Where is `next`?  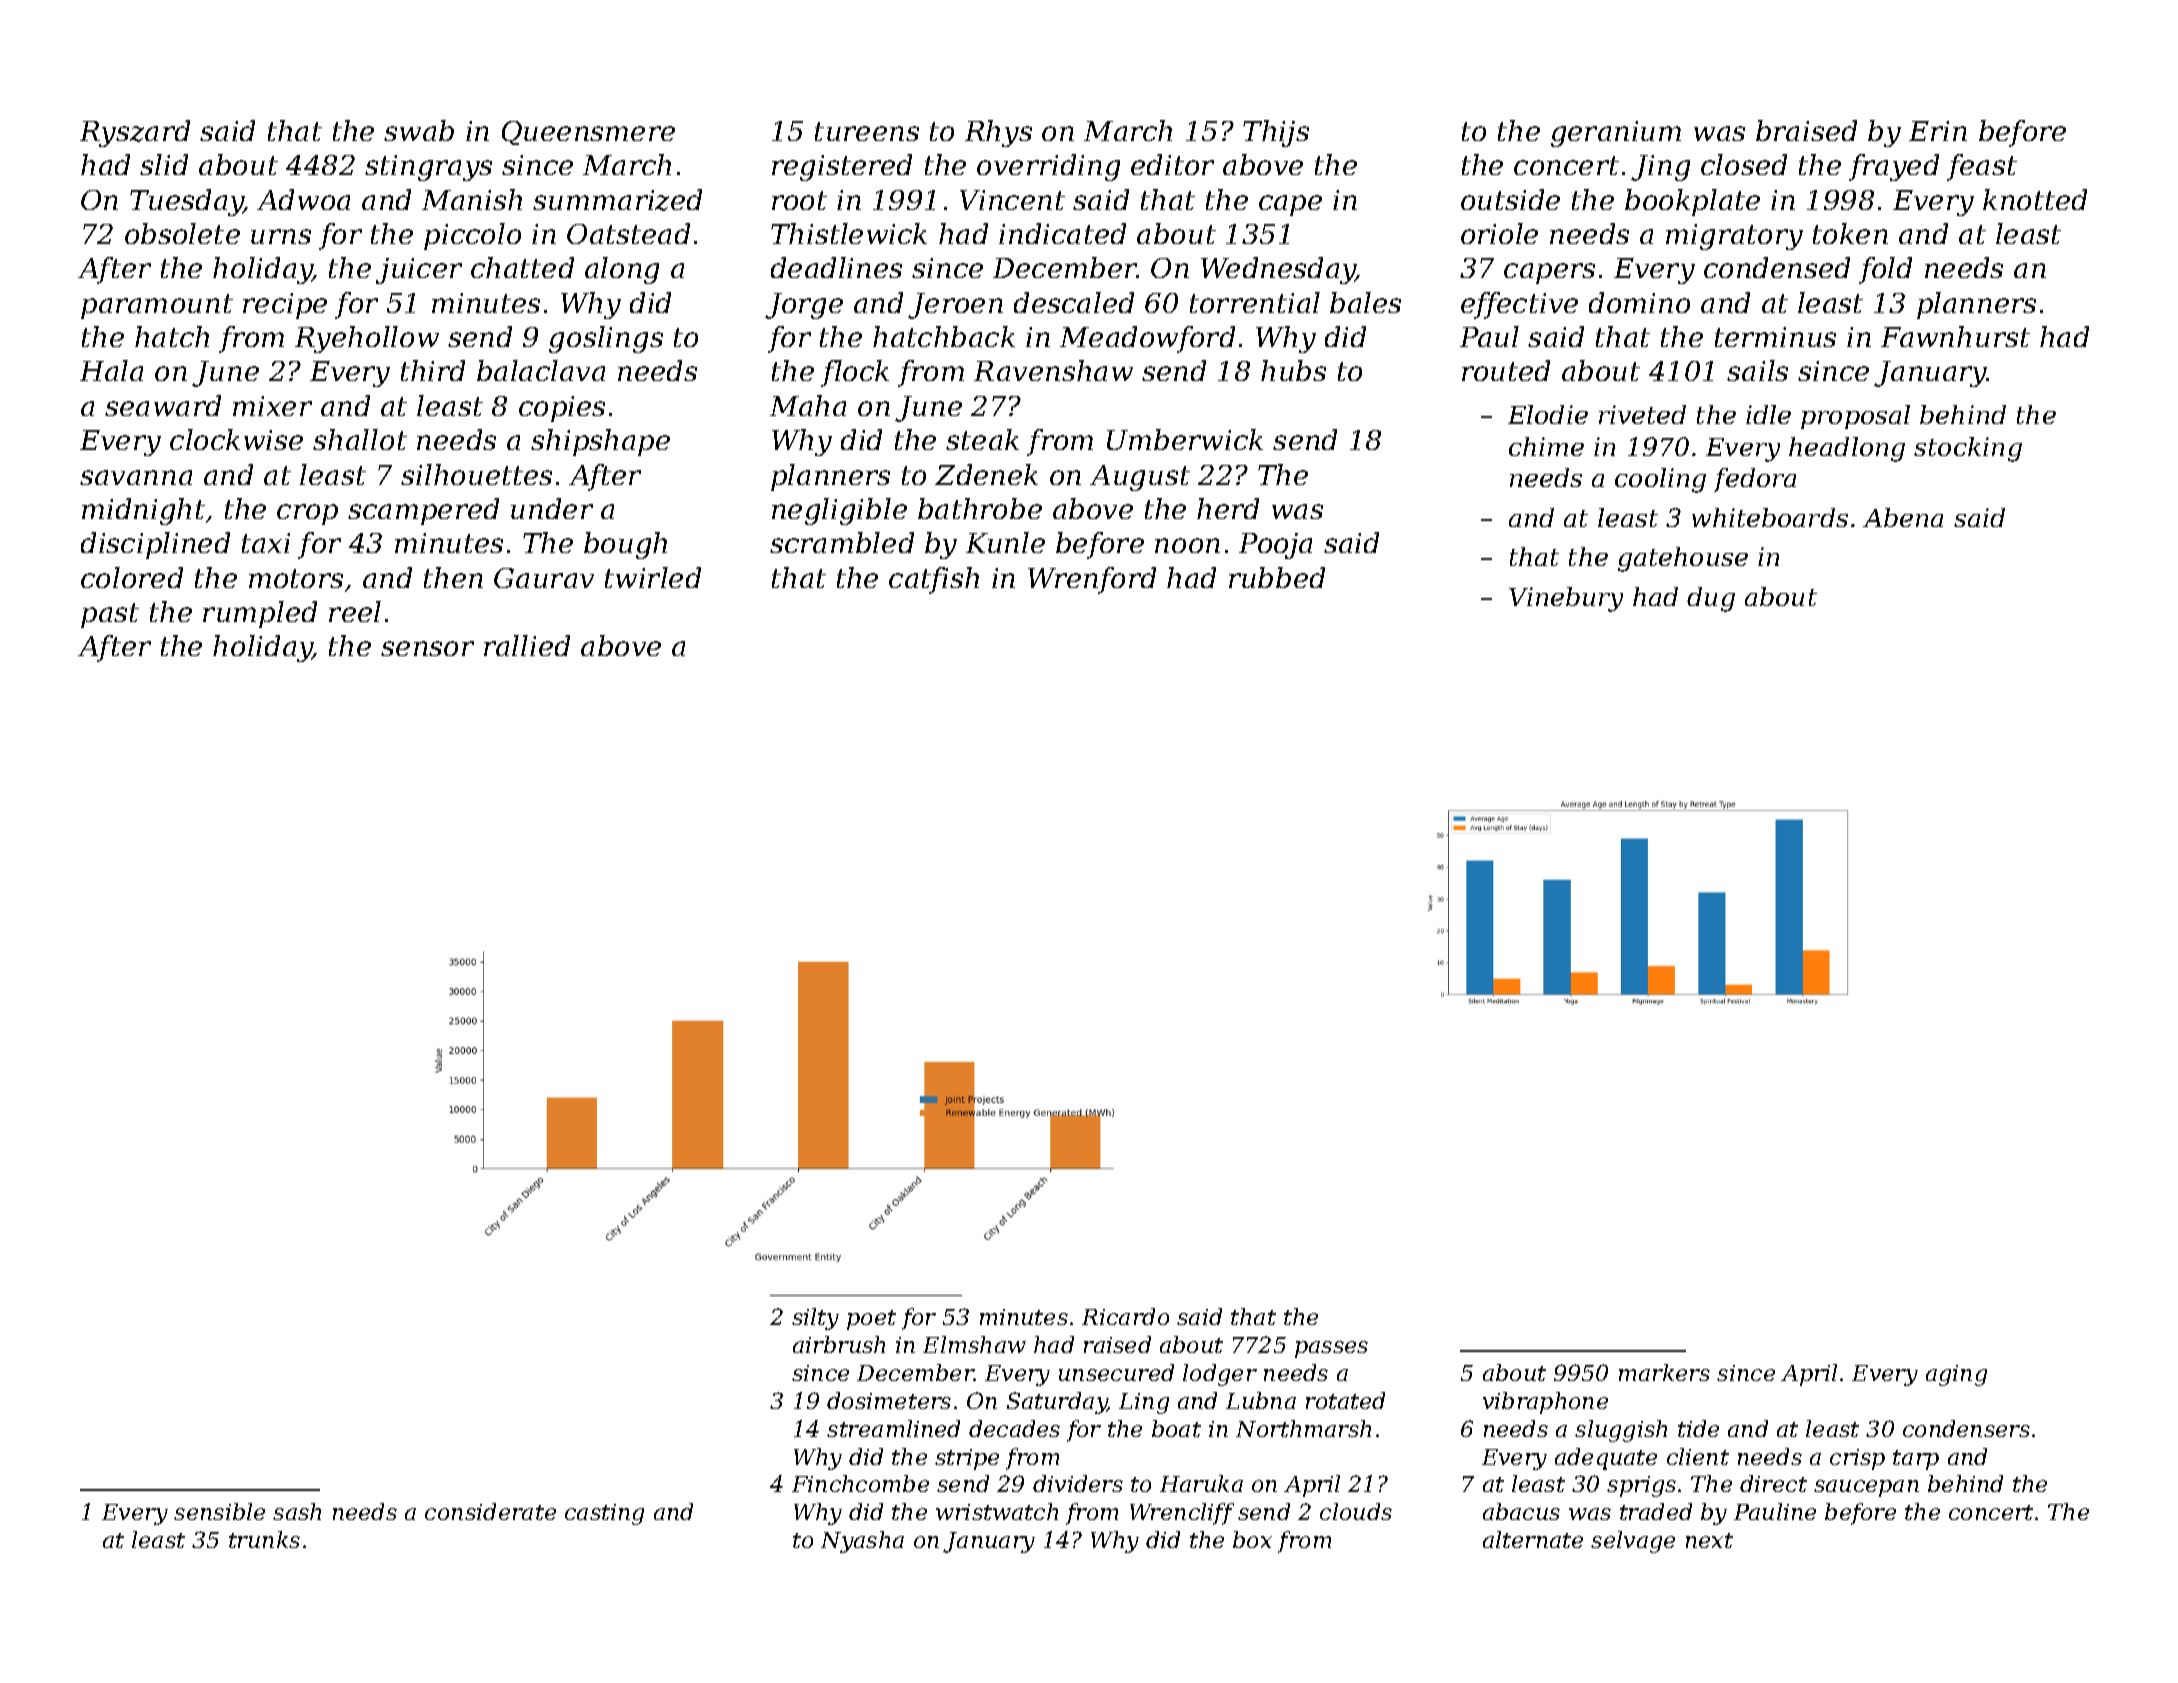
next is located at coordinates (1709, 1540).
